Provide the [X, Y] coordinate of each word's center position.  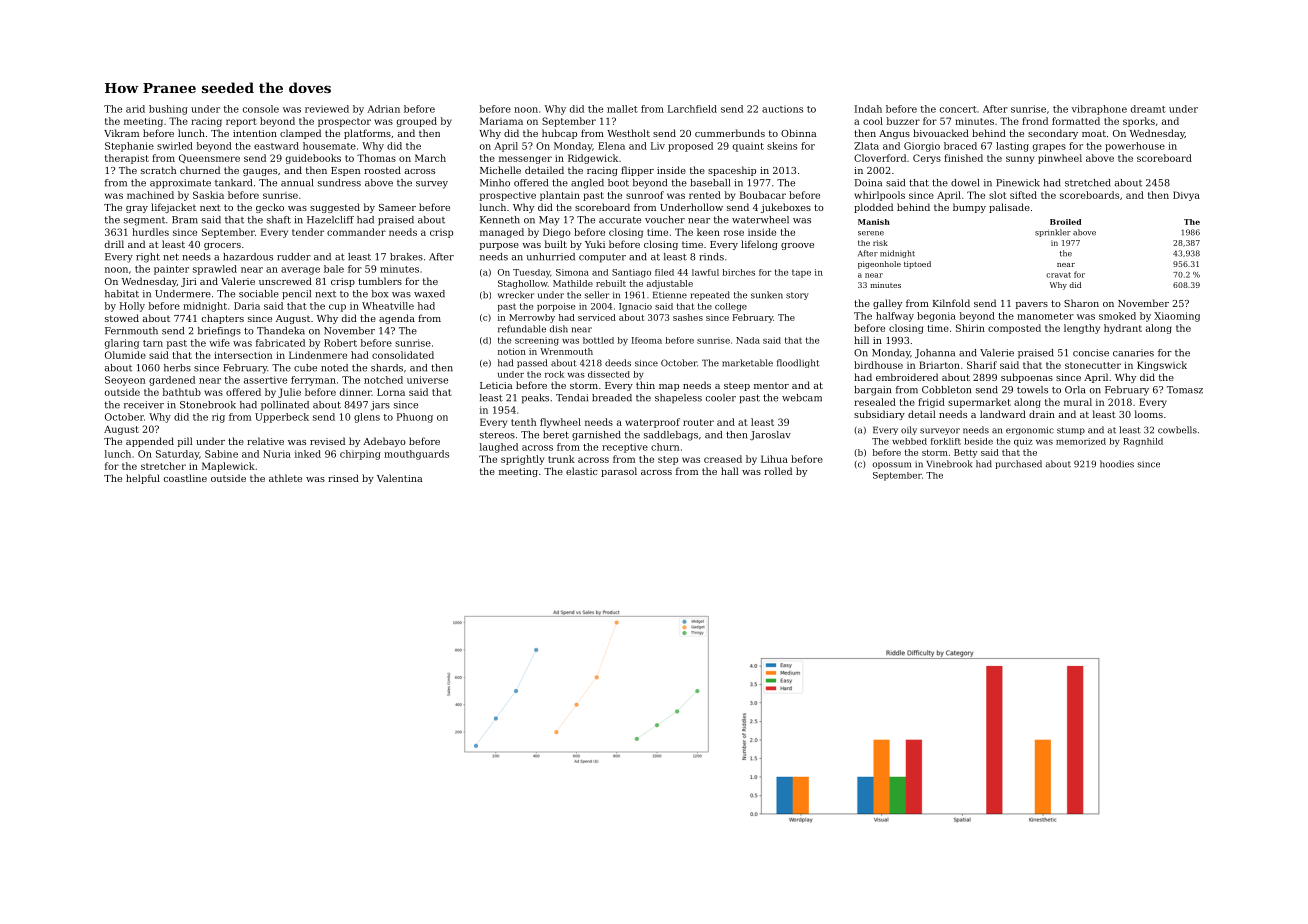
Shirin [970, 328]
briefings [219, 332]
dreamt [1148, 109]
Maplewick [228, 467]
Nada [748, 340]
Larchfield [692, 109]
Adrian [383, 109]
